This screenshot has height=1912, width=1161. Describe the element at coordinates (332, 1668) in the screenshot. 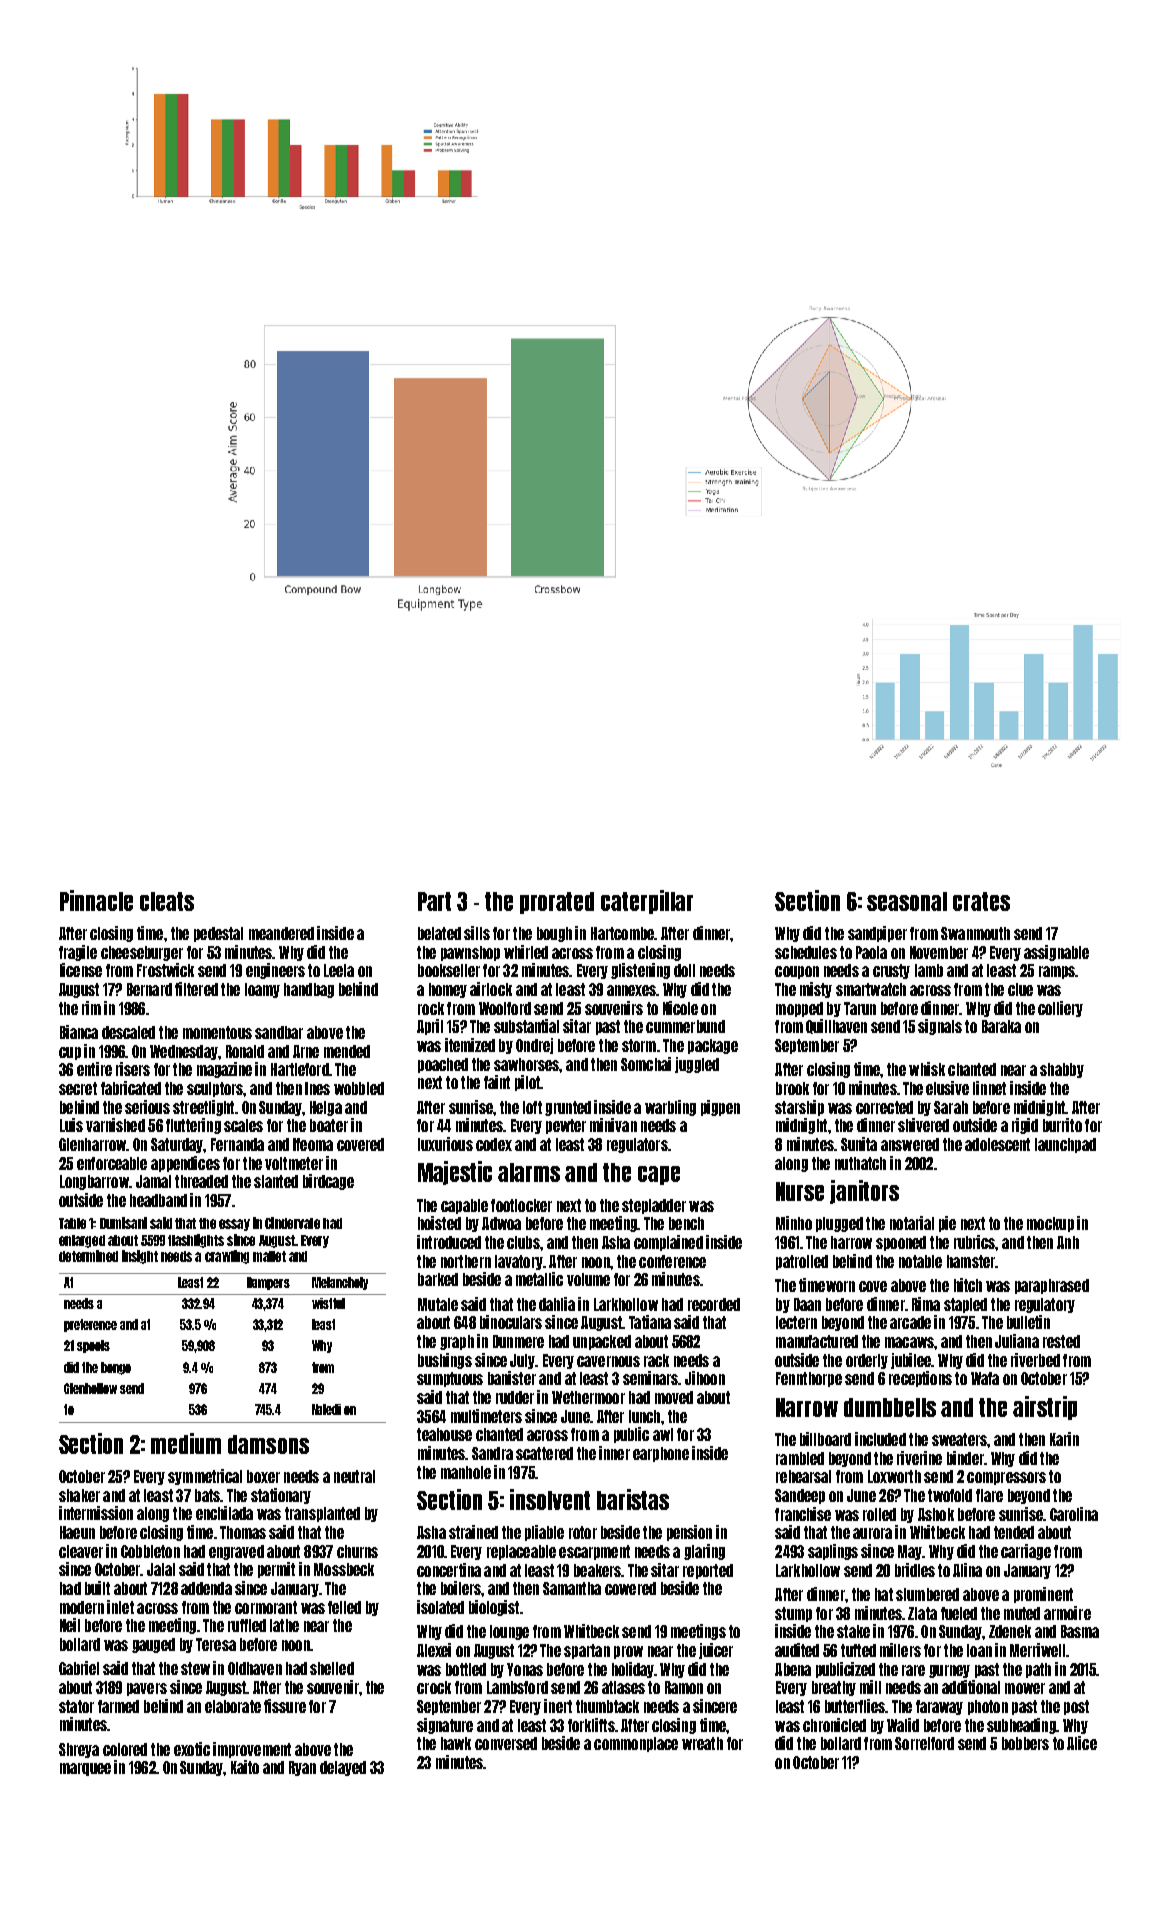

I see `shelled` at that location.
